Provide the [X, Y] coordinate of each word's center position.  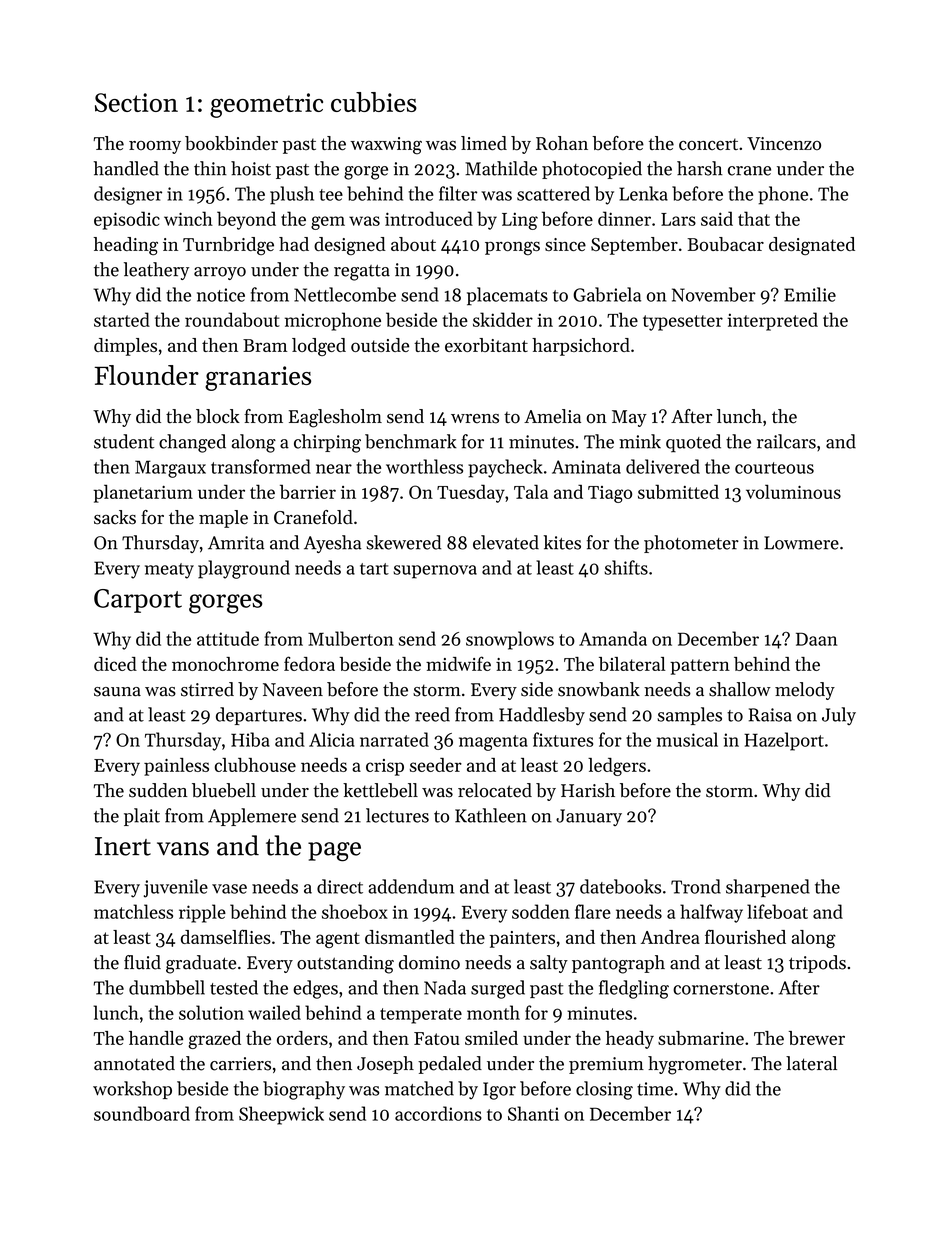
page [334, 852]
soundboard [142, 1113]
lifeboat [777, 911]
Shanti [533, 1113]
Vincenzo [784, 143]
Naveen [293, 690]
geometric [266, 105]
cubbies [374, 102]
